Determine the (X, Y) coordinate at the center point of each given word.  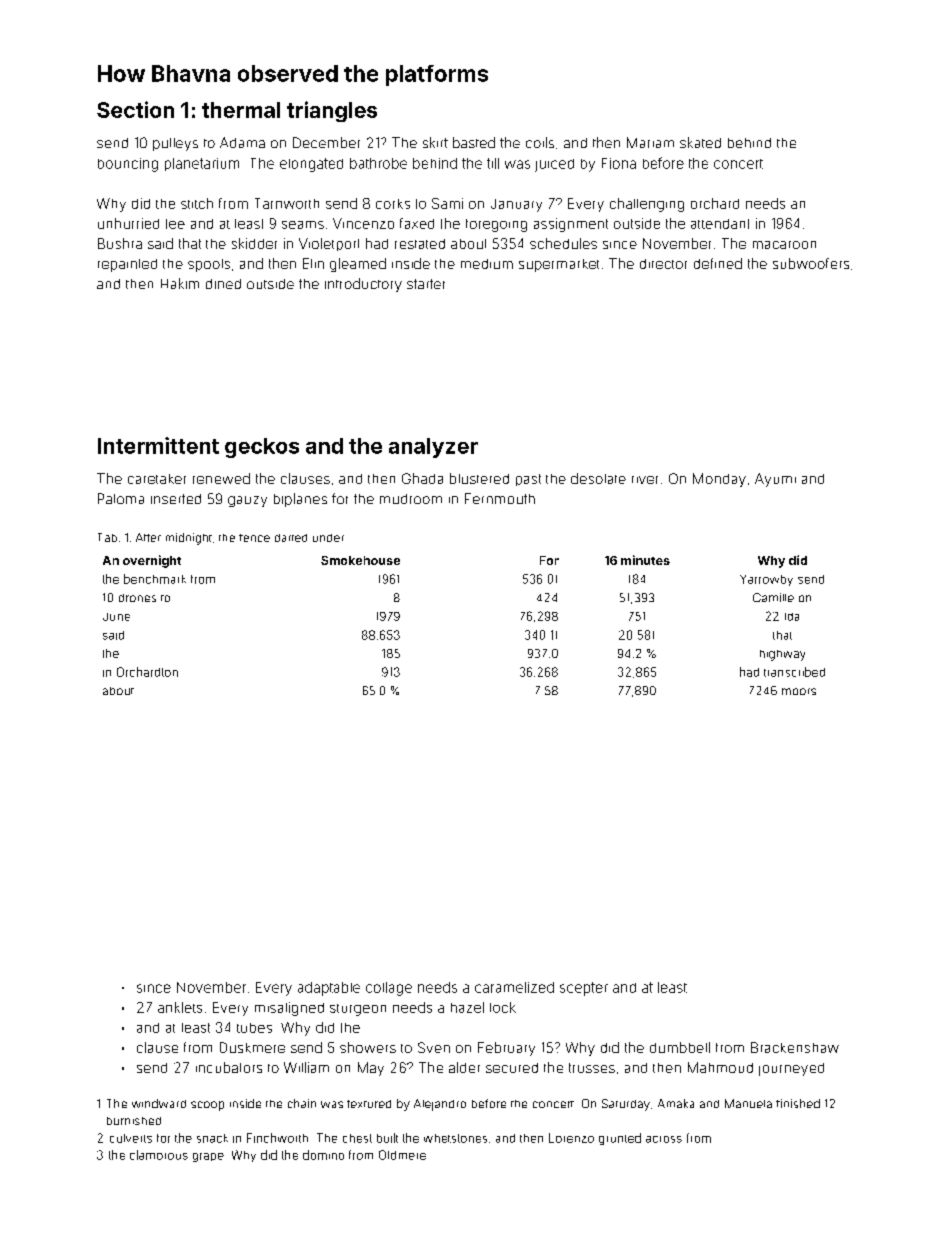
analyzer (433, 448)
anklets (180, 1007)
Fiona (619, 163)
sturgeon (358, 1010)
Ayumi (775, 480)
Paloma (121, 498)
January (516, 205)
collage (389, 989)
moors (799, 691)
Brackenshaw (795, 1047)
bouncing (128, 165)
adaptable (329, 989)
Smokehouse (360, 560)
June (116, 617)
